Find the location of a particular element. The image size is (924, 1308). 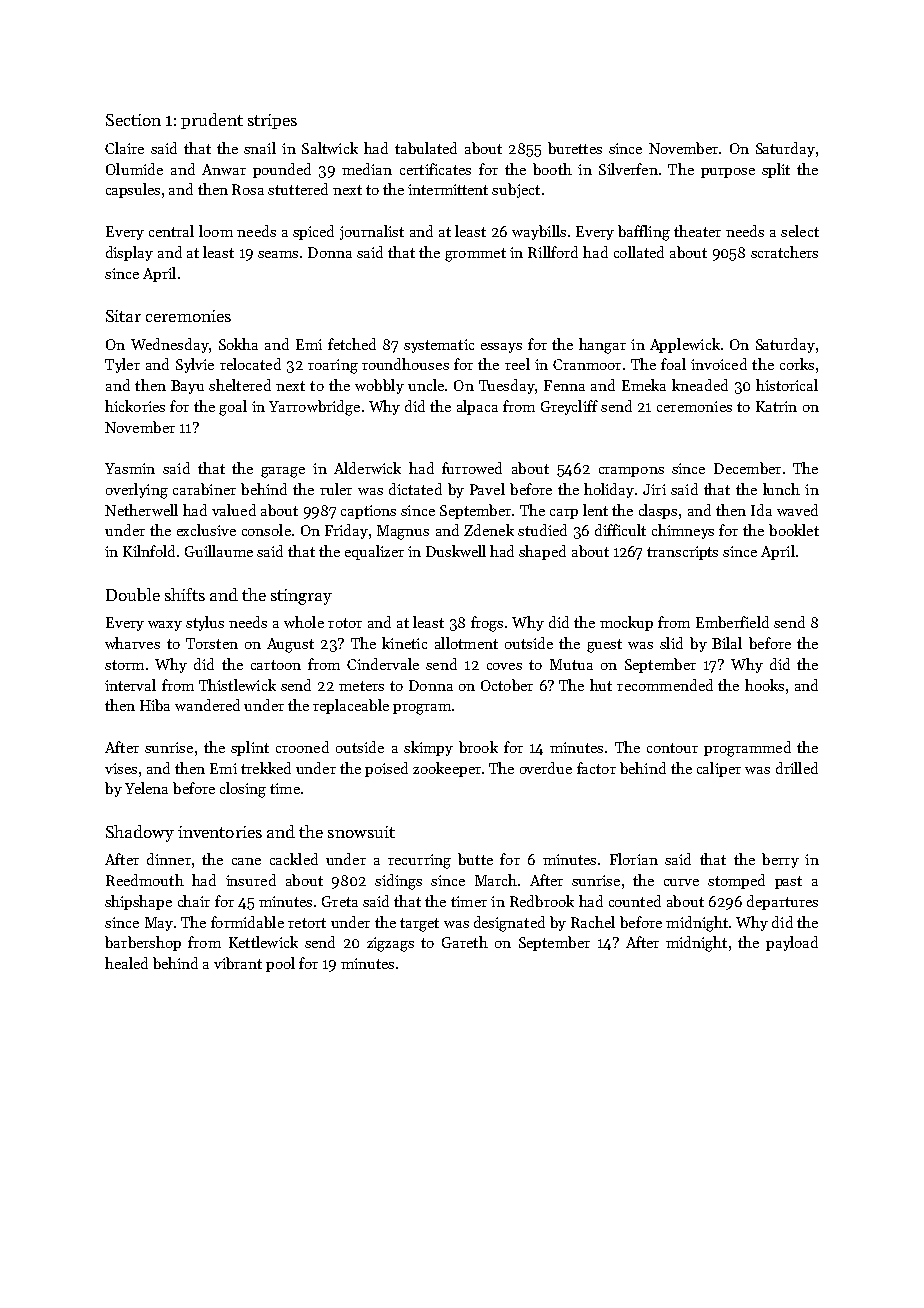

burettes is located at coordinates (575, 148).
